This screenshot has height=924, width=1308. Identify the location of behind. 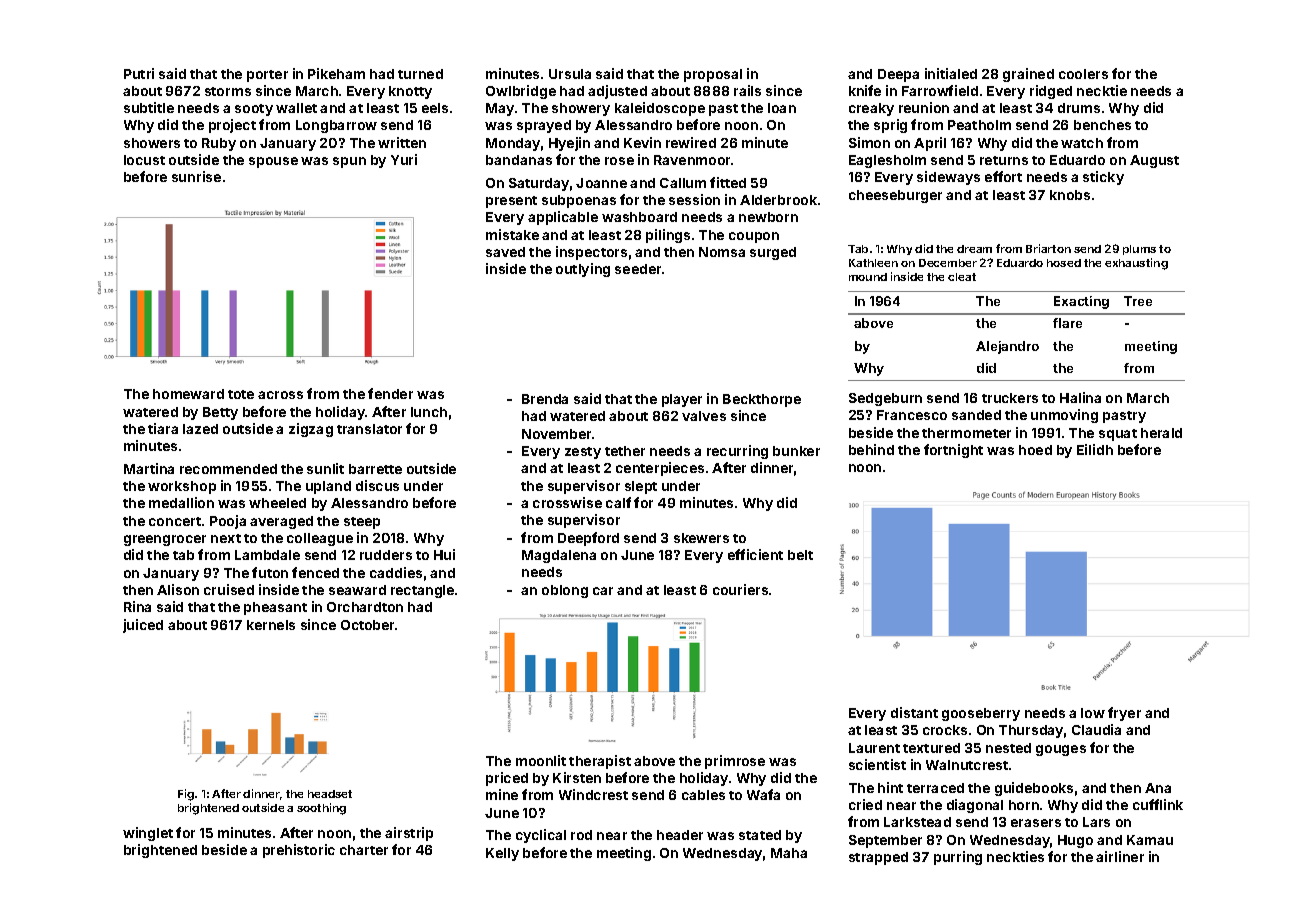
(871, 449).
